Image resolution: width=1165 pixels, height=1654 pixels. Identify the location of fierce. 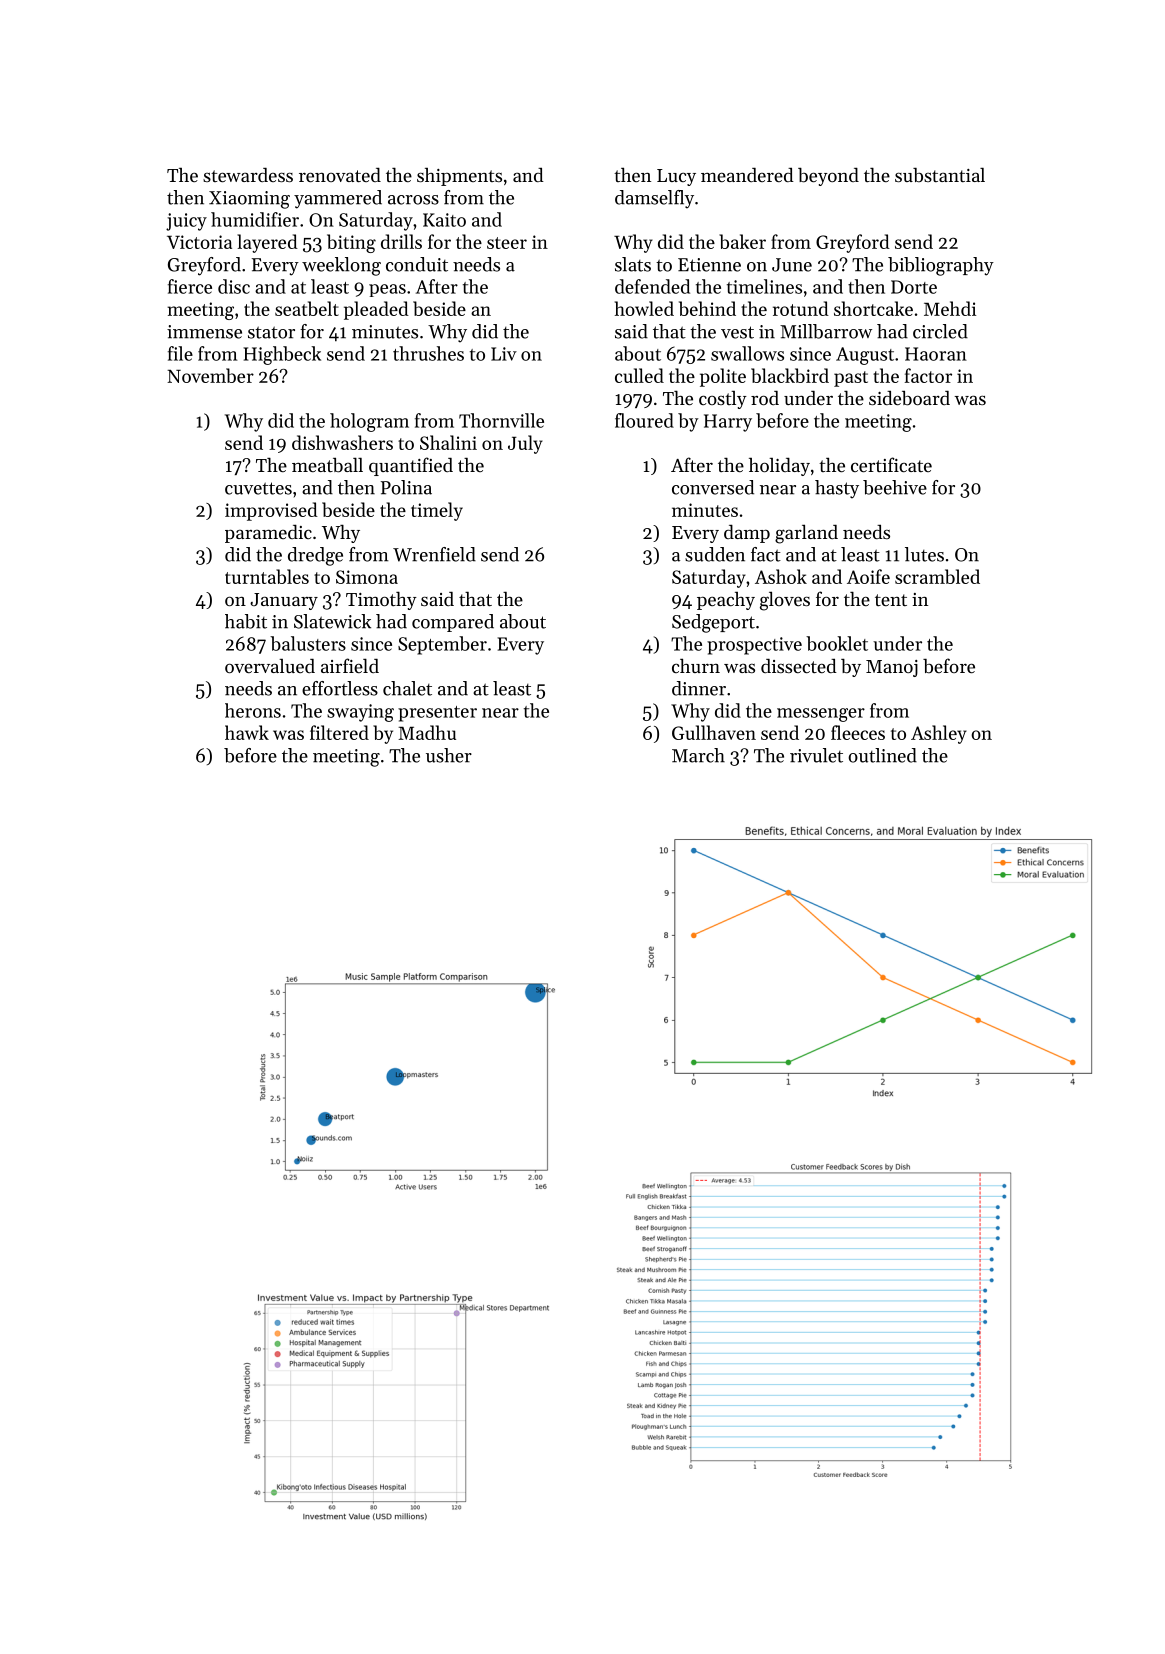
(190, 286).
